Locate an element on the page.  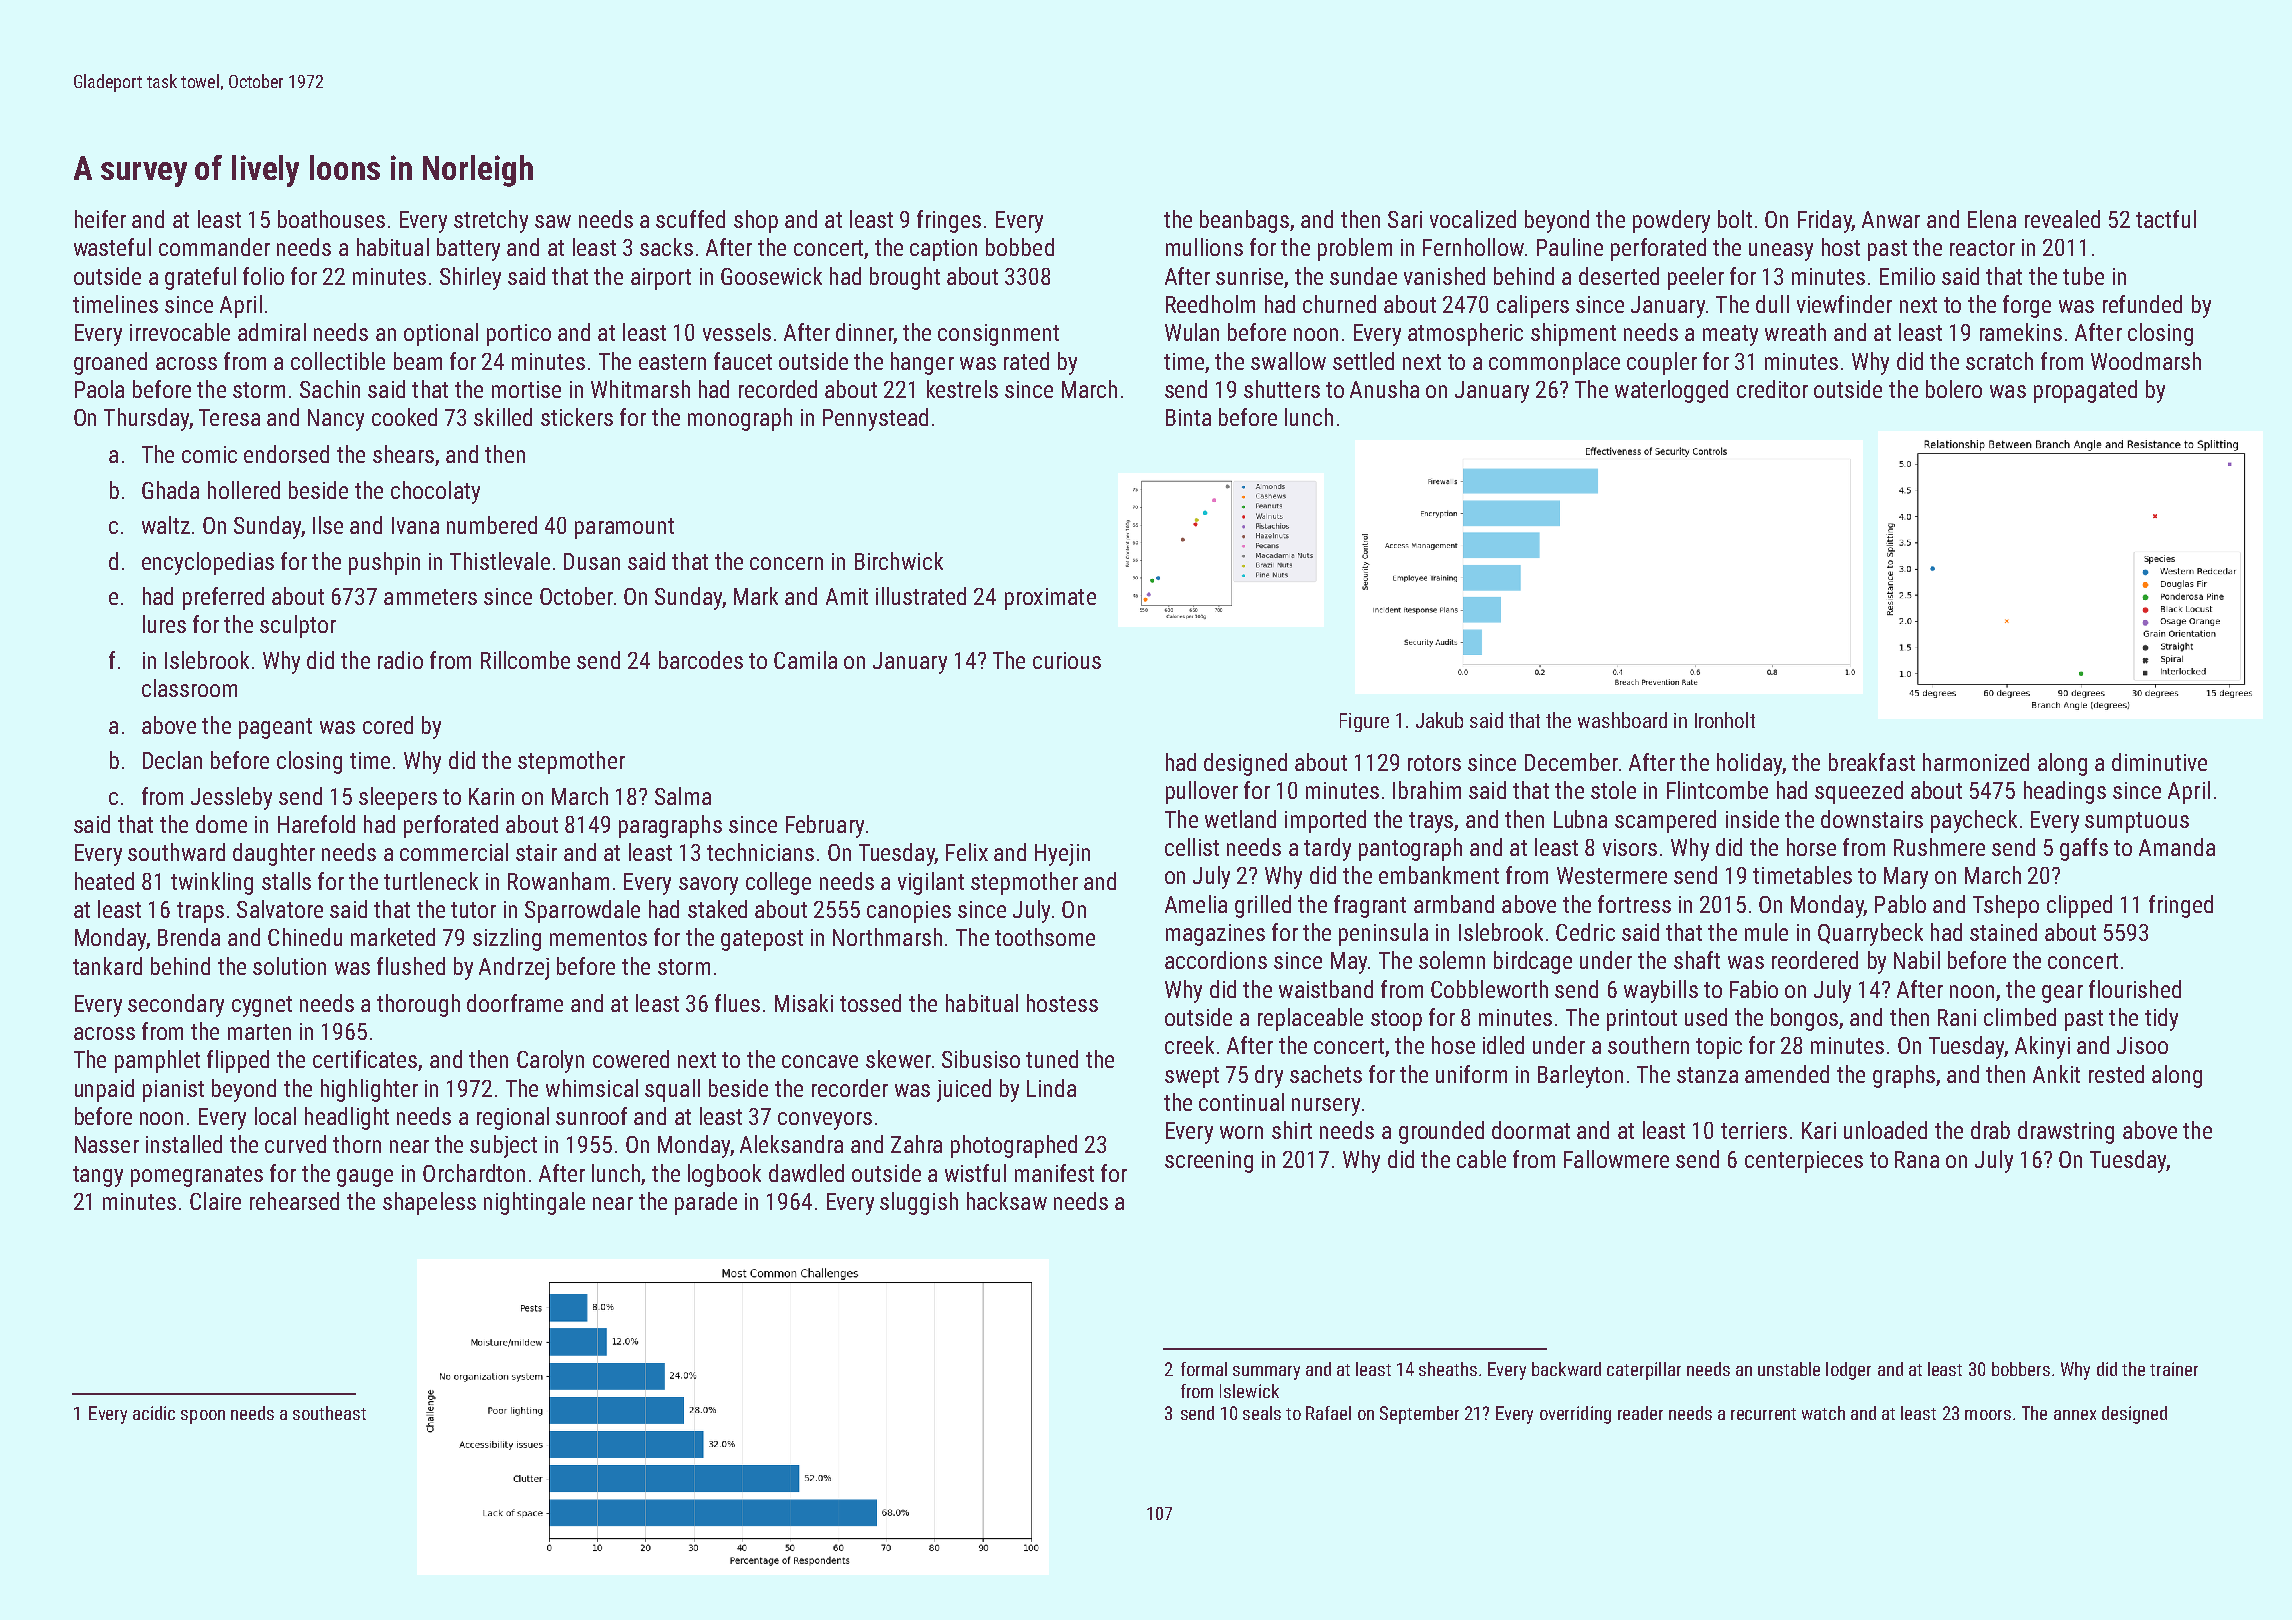
commander is located at coordinates (214, 247).
